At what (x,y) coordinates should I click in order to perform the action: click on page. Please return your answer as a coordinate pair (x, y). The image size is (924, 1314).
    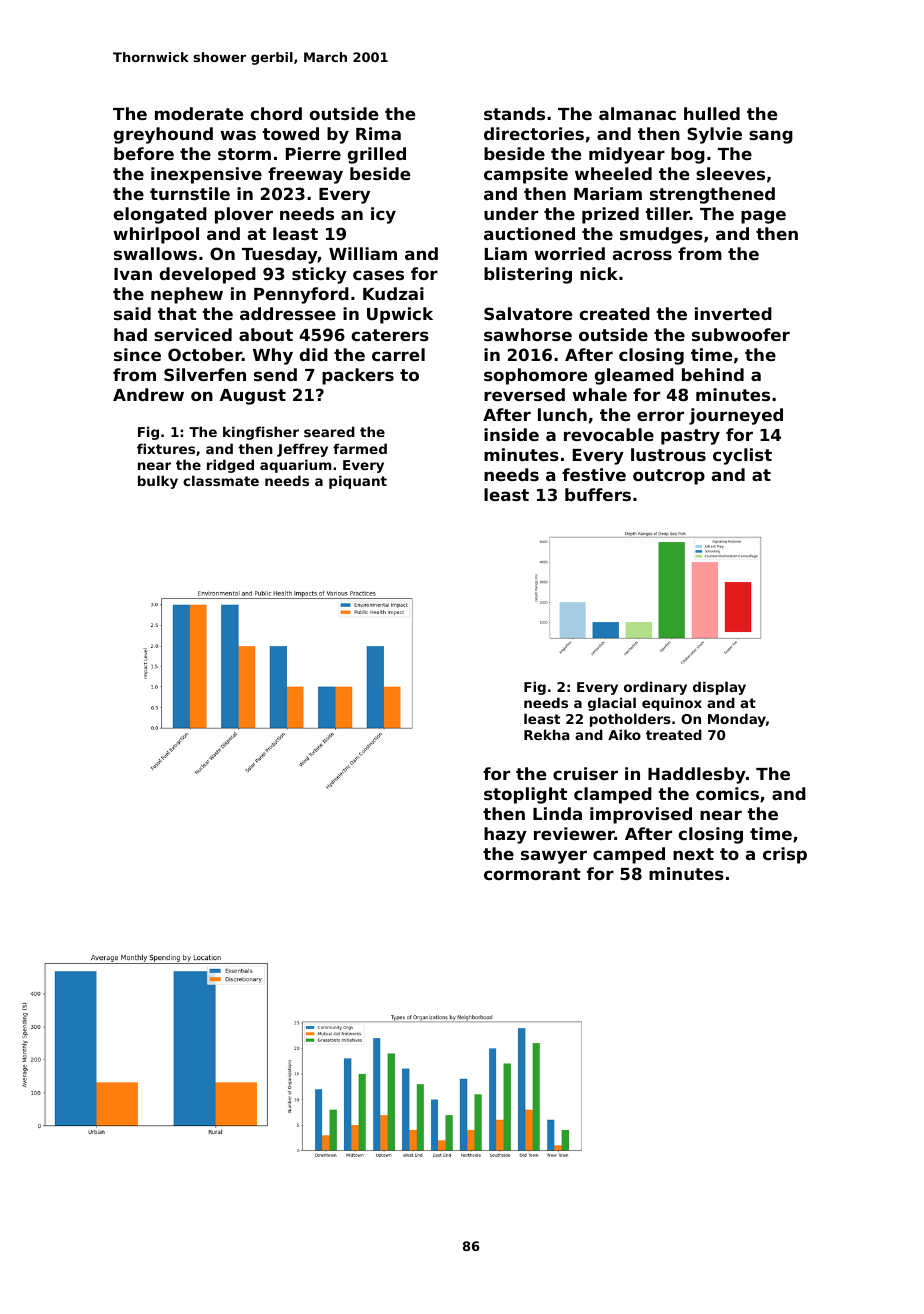
    Looking at the image, I should click on (763, 217).
